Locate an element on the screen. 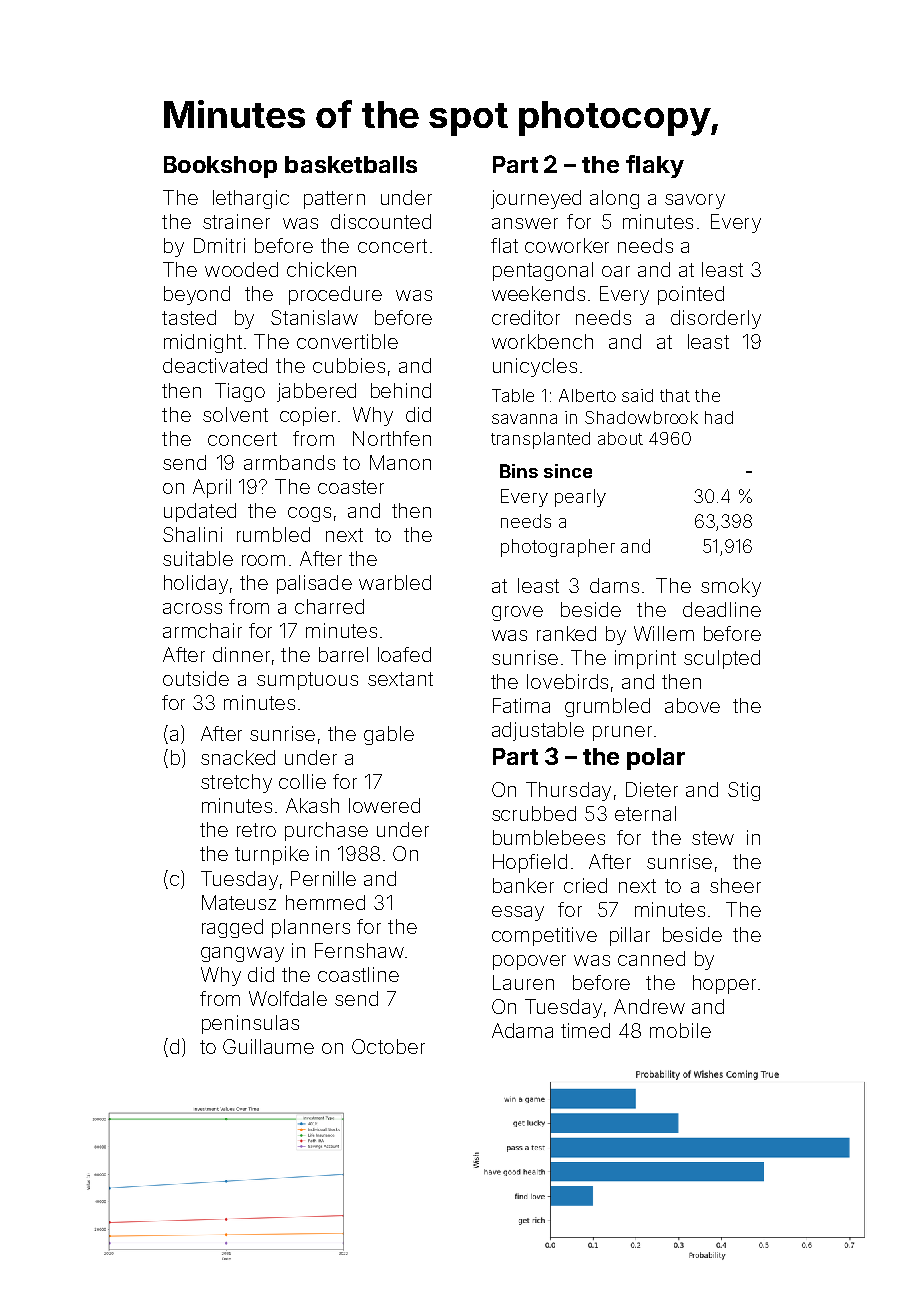 This screenshot has width=924, height=1311. Shalini is located at coordinates (192, 534).
